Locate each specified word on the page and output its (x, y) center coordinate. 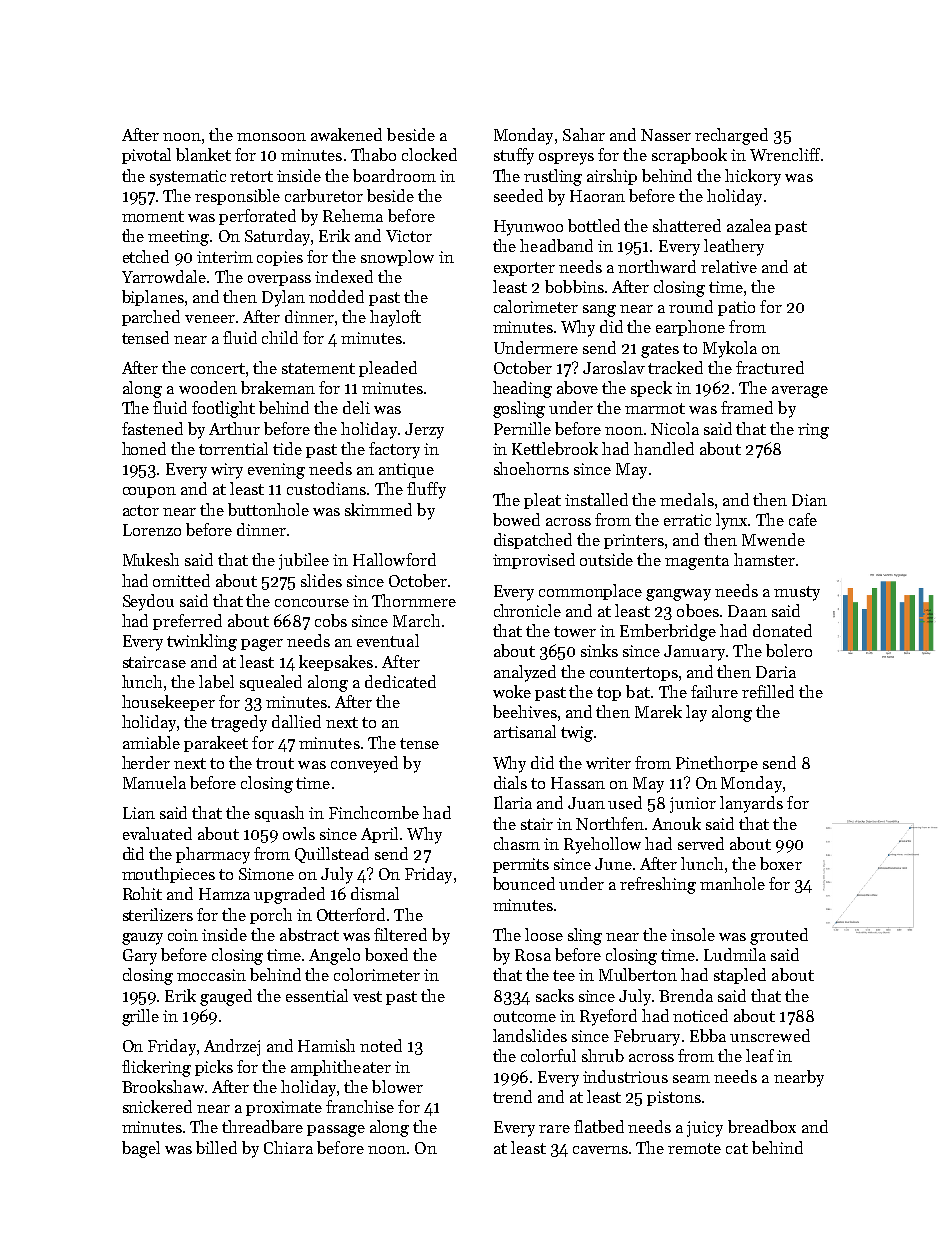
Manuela (154, 782)
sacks (555, 995)
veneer (210, 319)
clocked (429, 154)
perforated (257, 217)
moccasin (211, 975)
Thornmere (414, 600)
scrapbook (689, 156)
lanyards (751, 804)
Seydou (148, 602)
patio (736, 308)
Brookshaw (163, 1086)
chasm (517, 843)
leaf (760, 1055)
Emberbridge (668, 632)
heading (522, 389)
